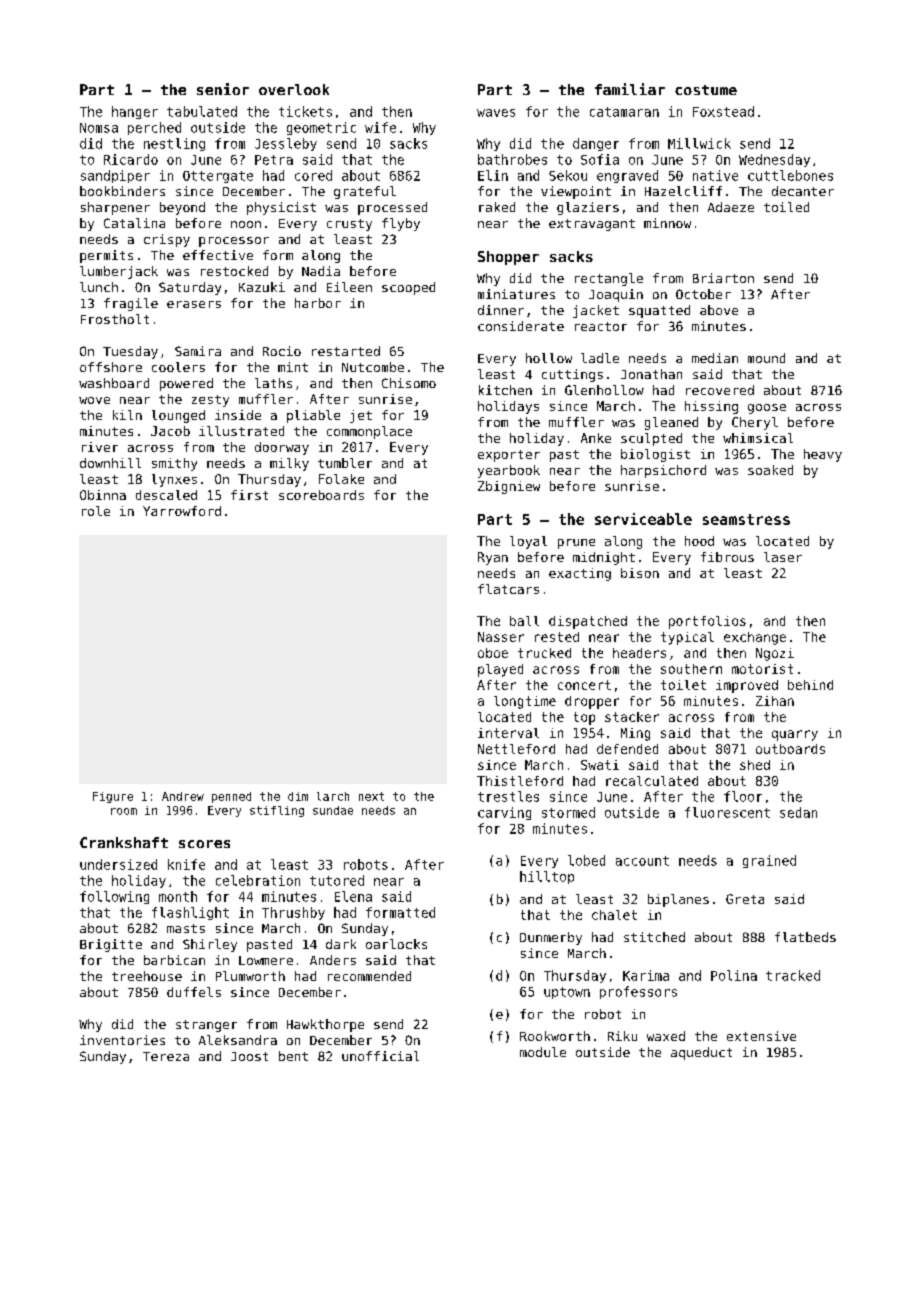 The height and width of the screenshot is (1308, 924). I want to click on floor, so click(743, 796).
